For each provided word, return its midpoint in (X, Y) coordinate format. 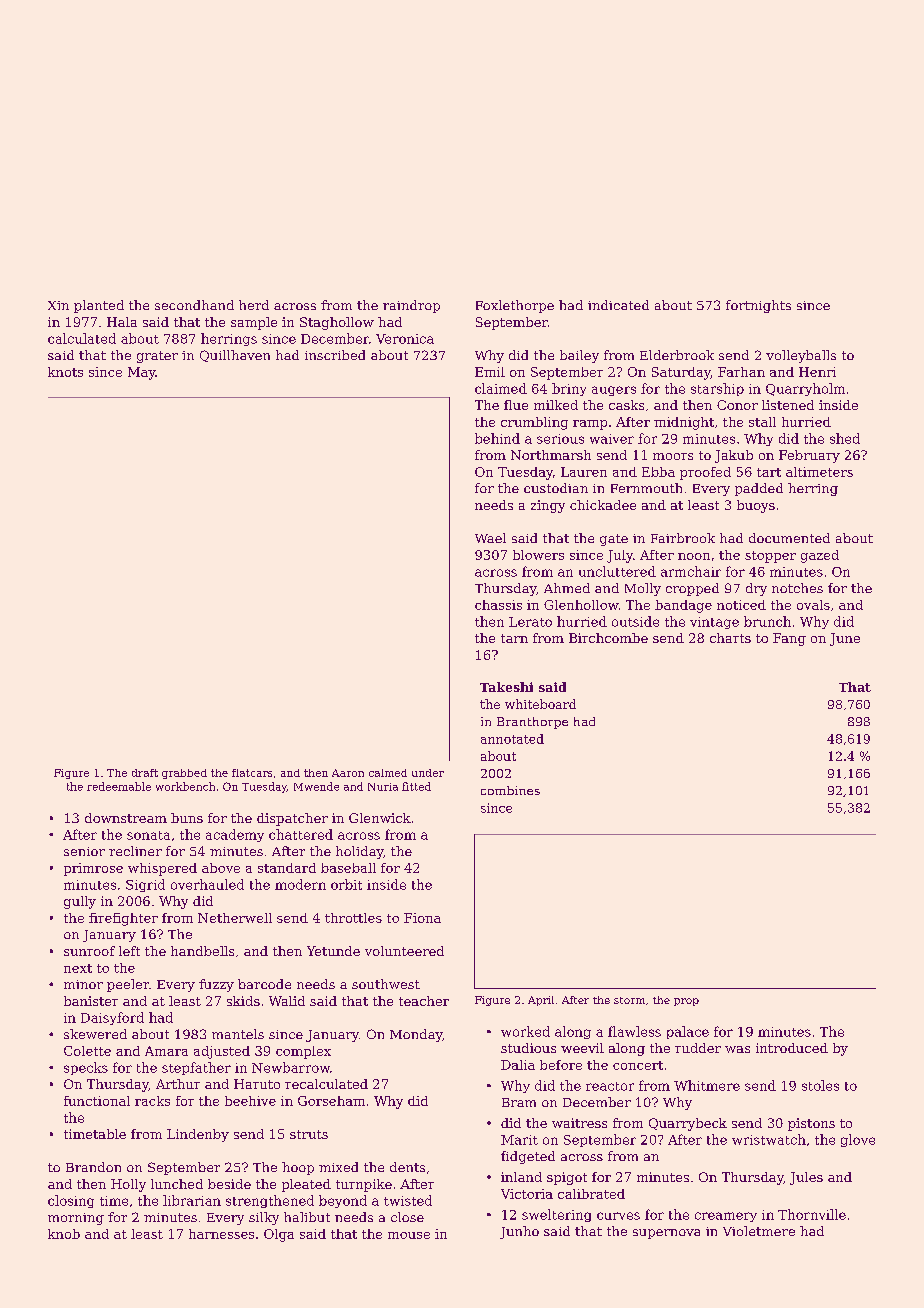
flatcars (252, 773)
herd (254, 305)
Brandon (93, 1167)
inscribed (335, 355)
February (809, 456)
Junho (519, 1232)
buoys (756, 506)
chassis (498, 605)
